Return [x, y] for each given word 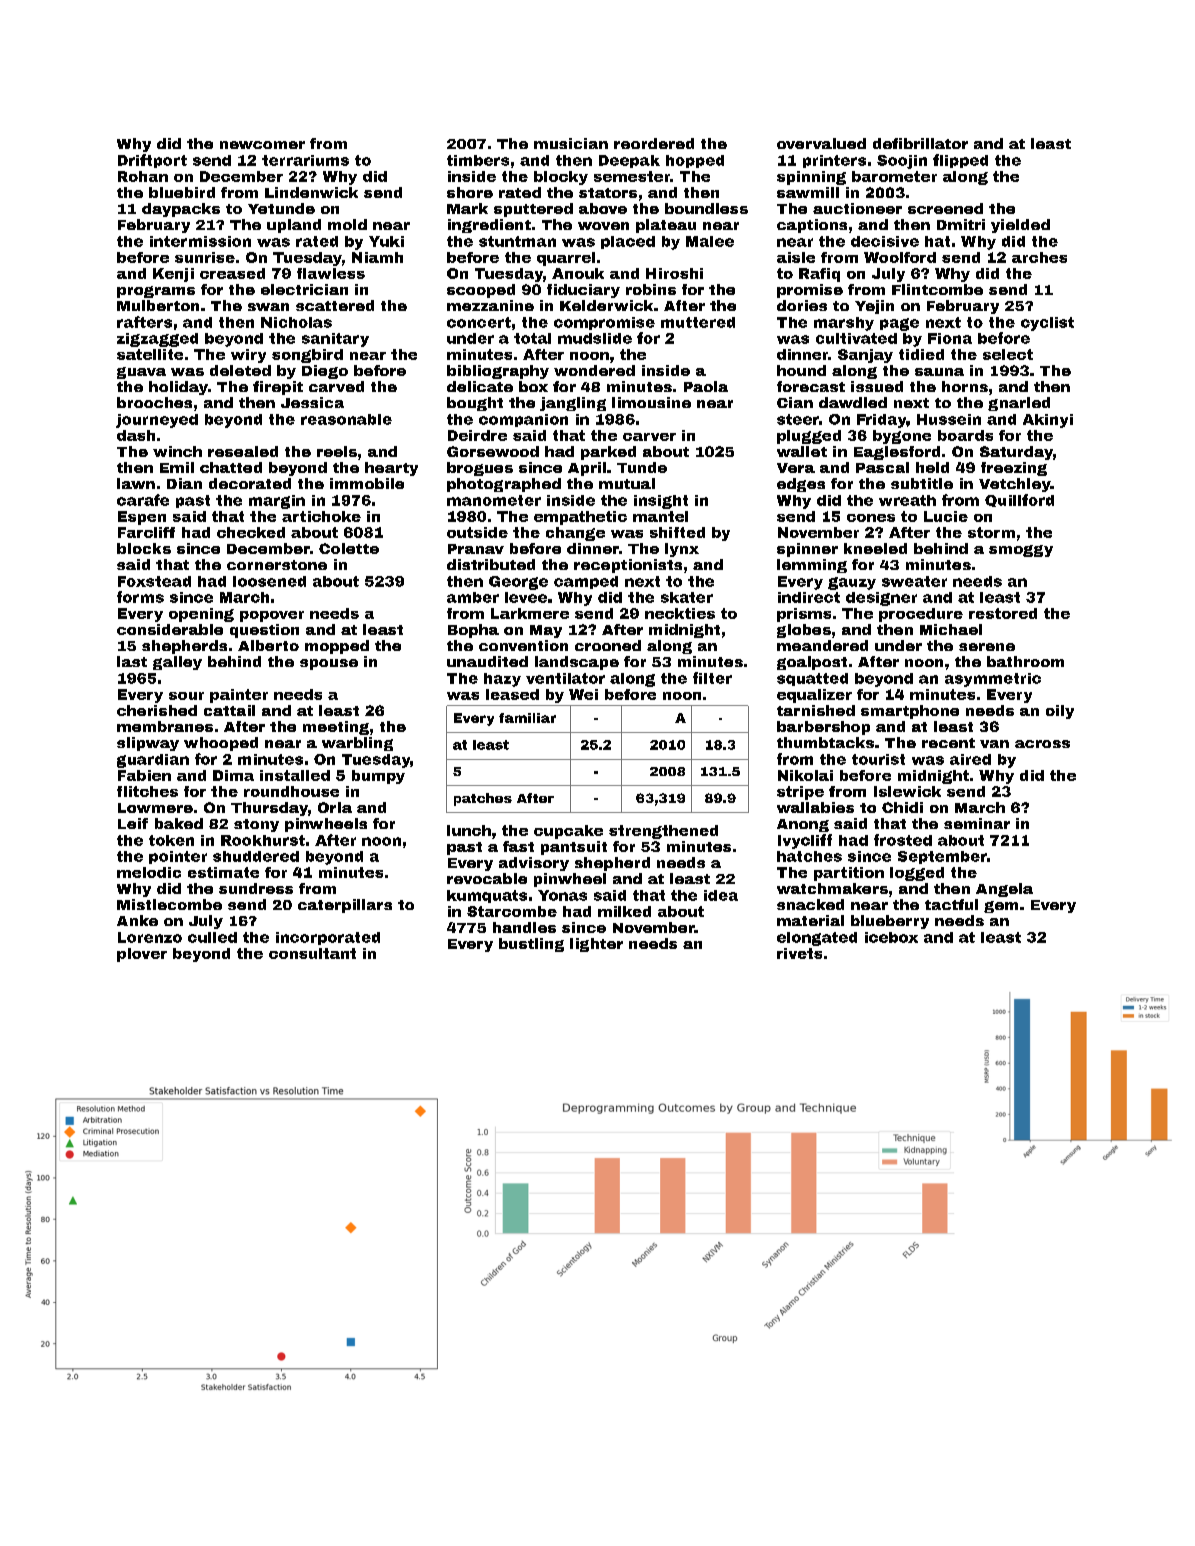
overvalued [821, 143]
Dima [233, 775]
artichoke [321, 516]
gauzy [852, 583]
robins [651, 289]
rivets [799, 953]
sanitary [335, 340]
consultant [312, 953]
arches [1039, 257]
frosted [903, 840]
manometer [494, 500]
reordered [654, 143]
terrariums [305, 160]
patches [483, 799]
